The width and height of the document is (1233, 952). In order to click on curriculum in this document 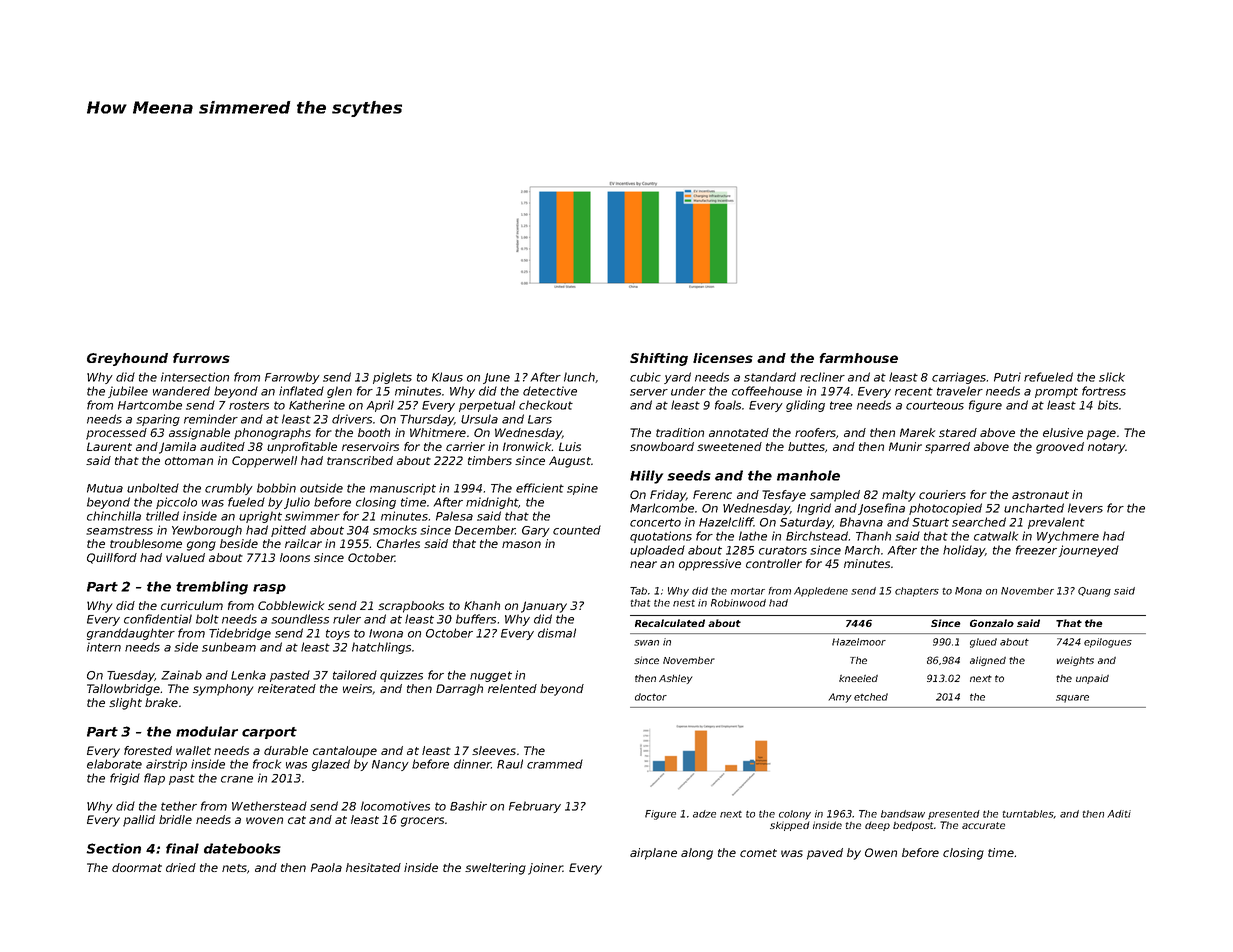, I will do `click(192, 605)`.
